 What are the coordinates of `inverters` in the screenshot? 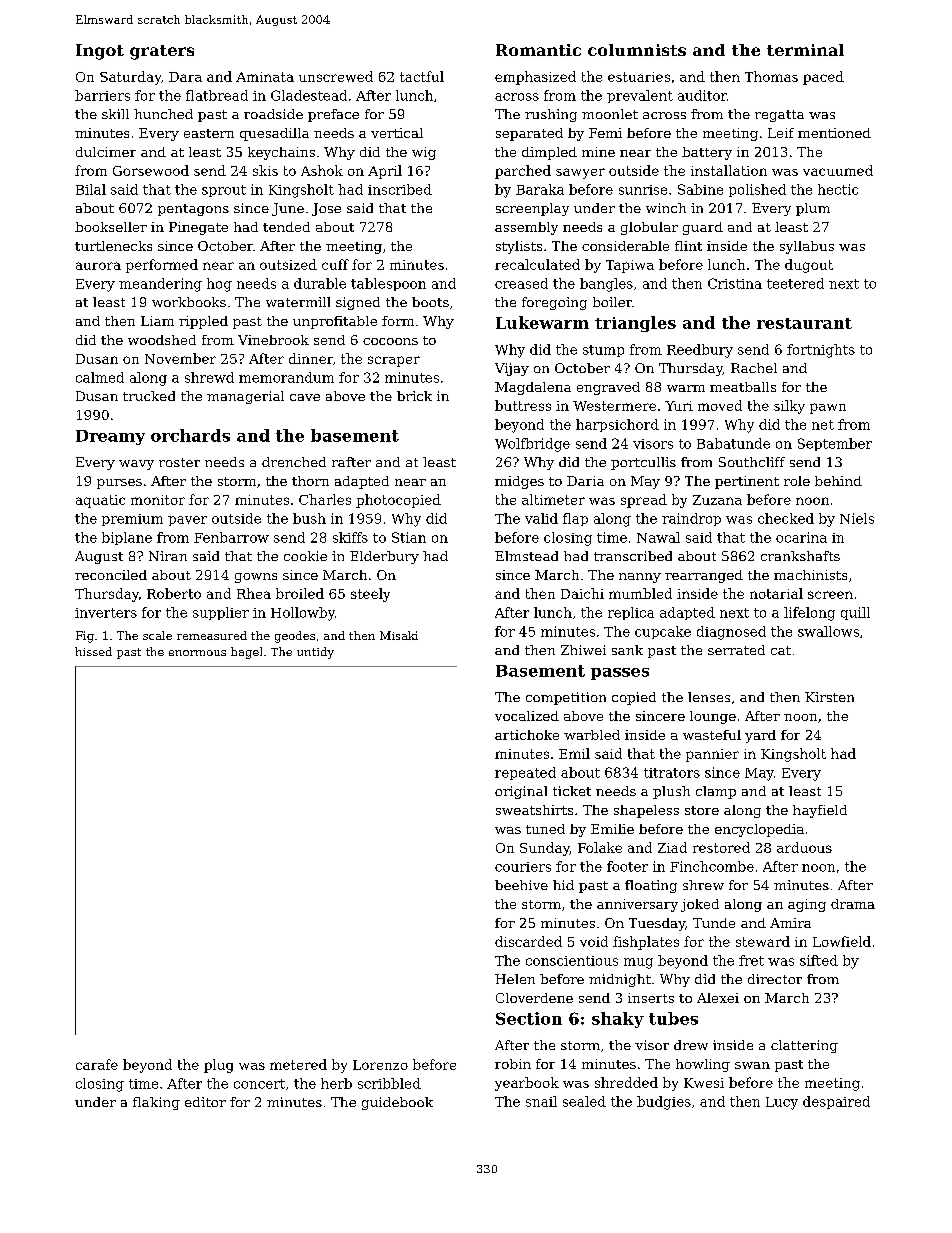 It's located at (106, 613).
